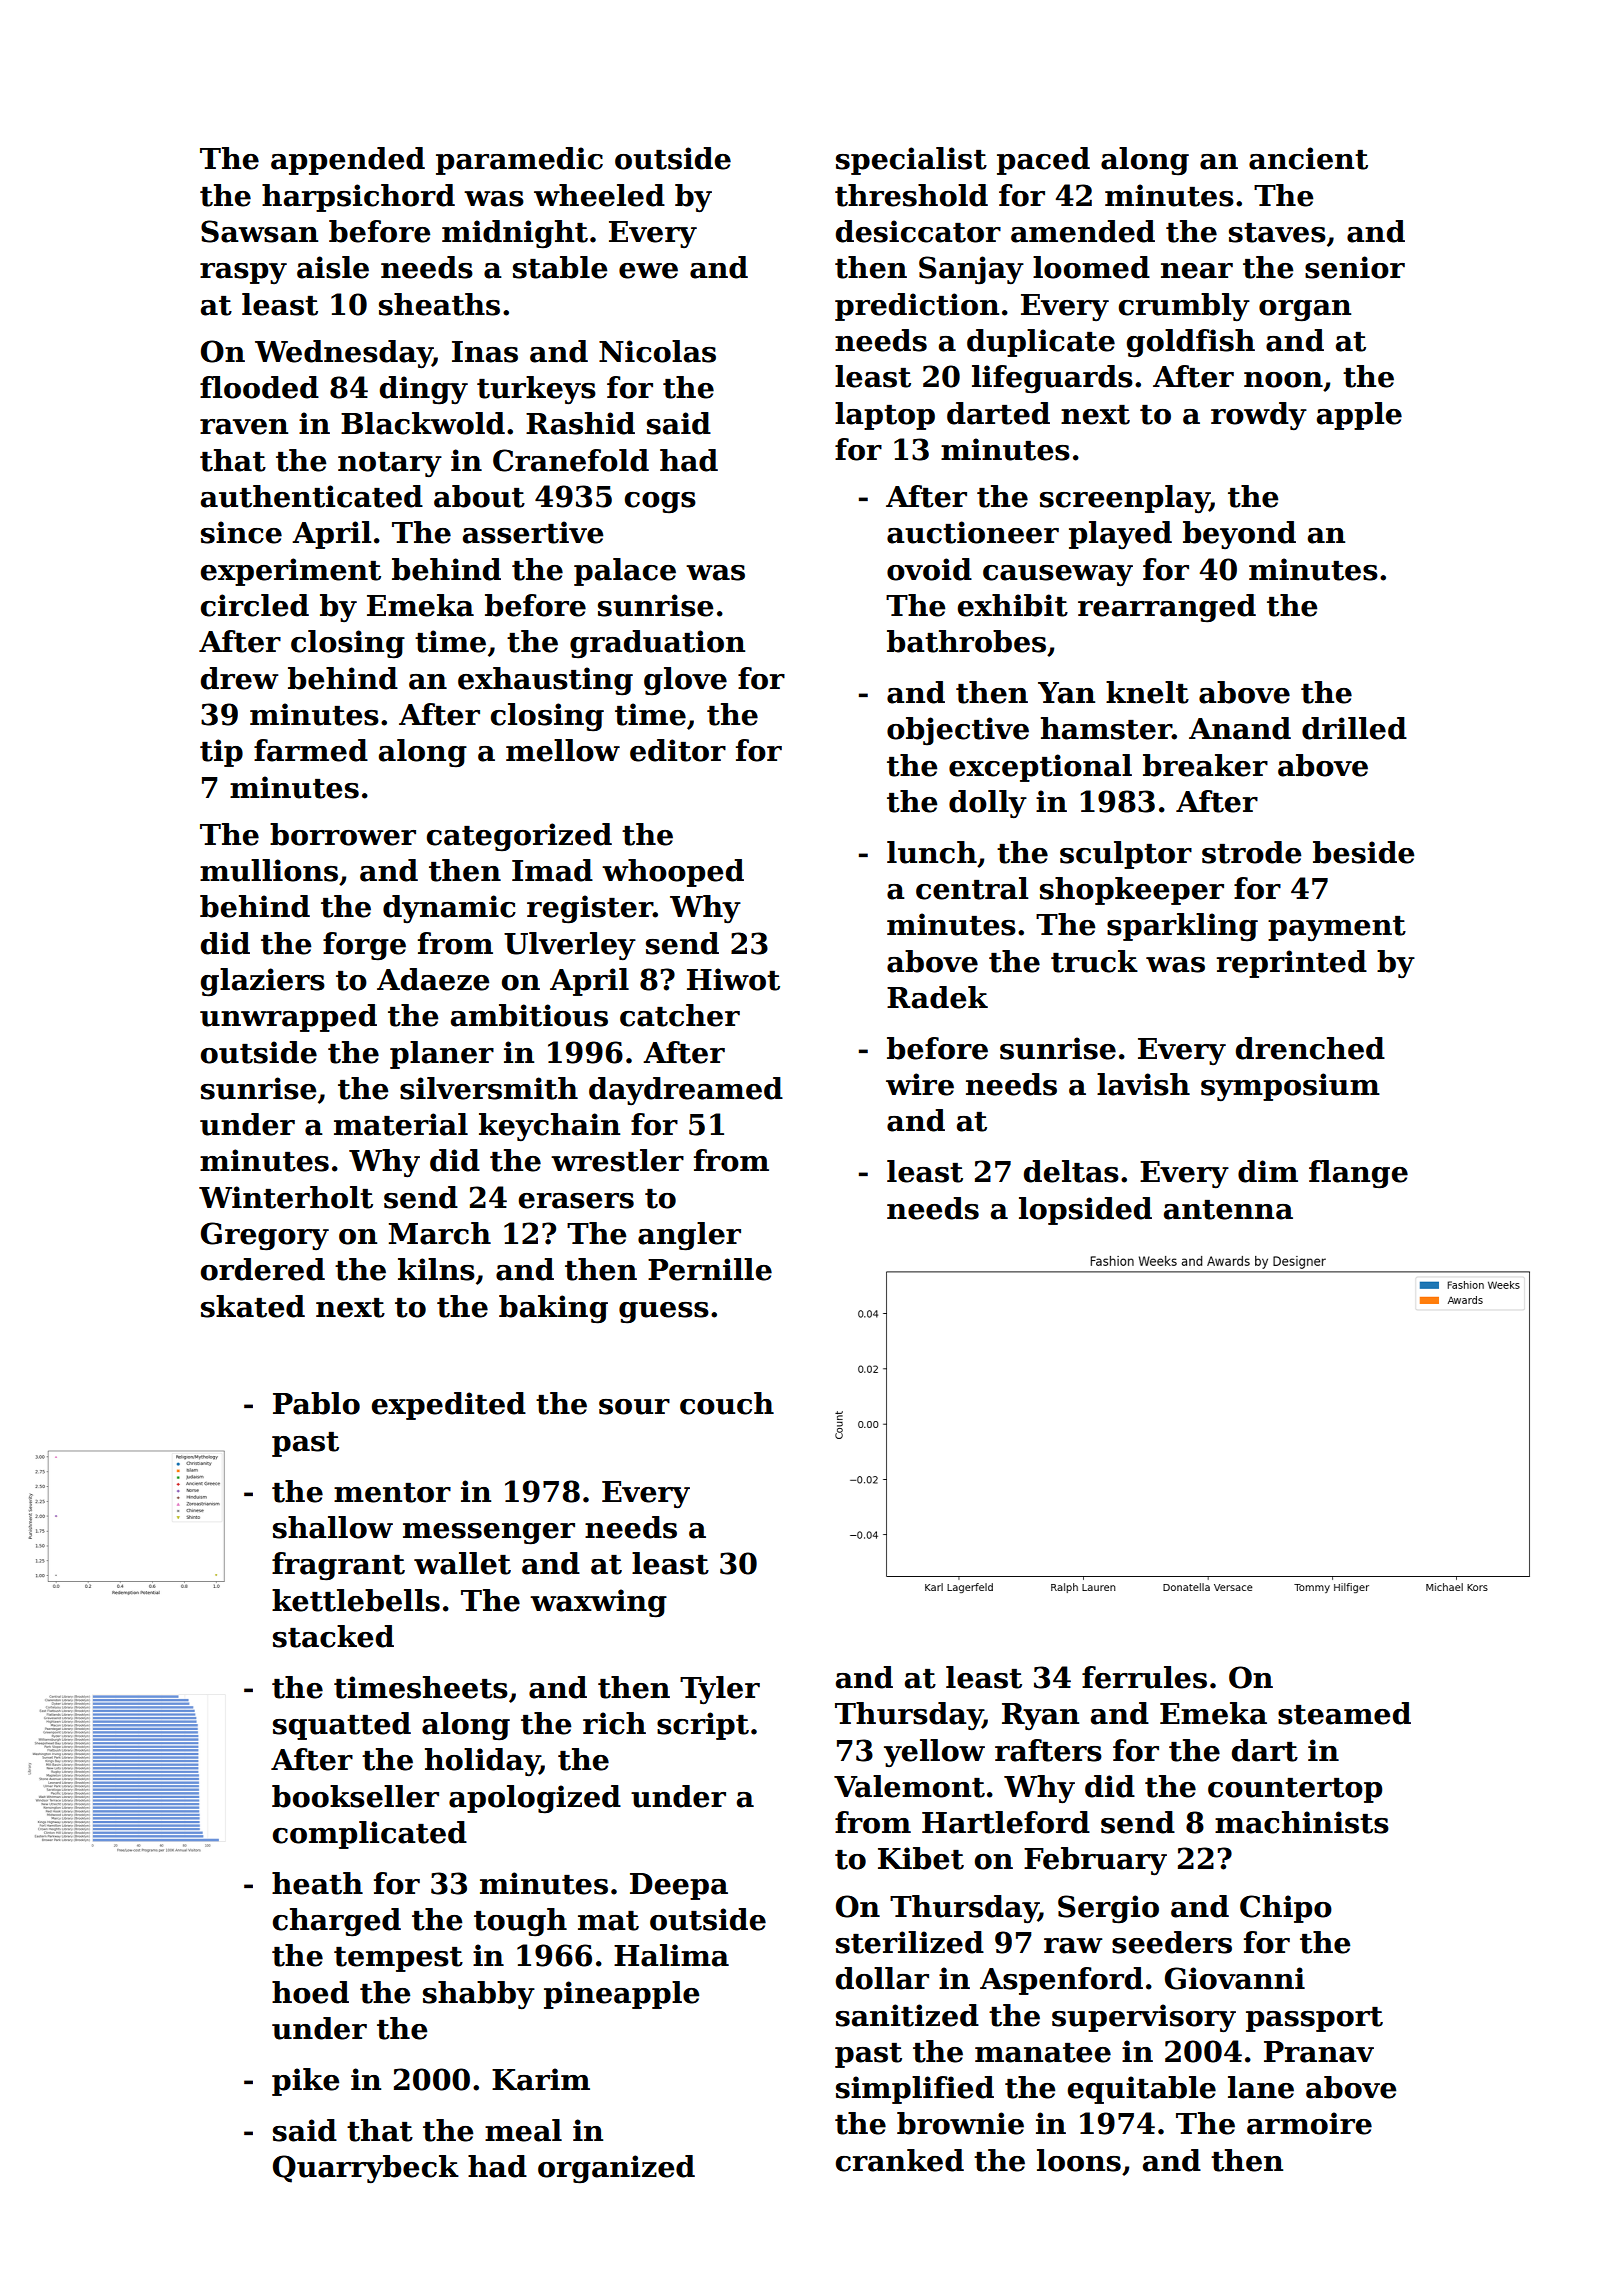  Describe the element at coordinates (449, 1406) in the screenshot. I see `expedited` at that location.
